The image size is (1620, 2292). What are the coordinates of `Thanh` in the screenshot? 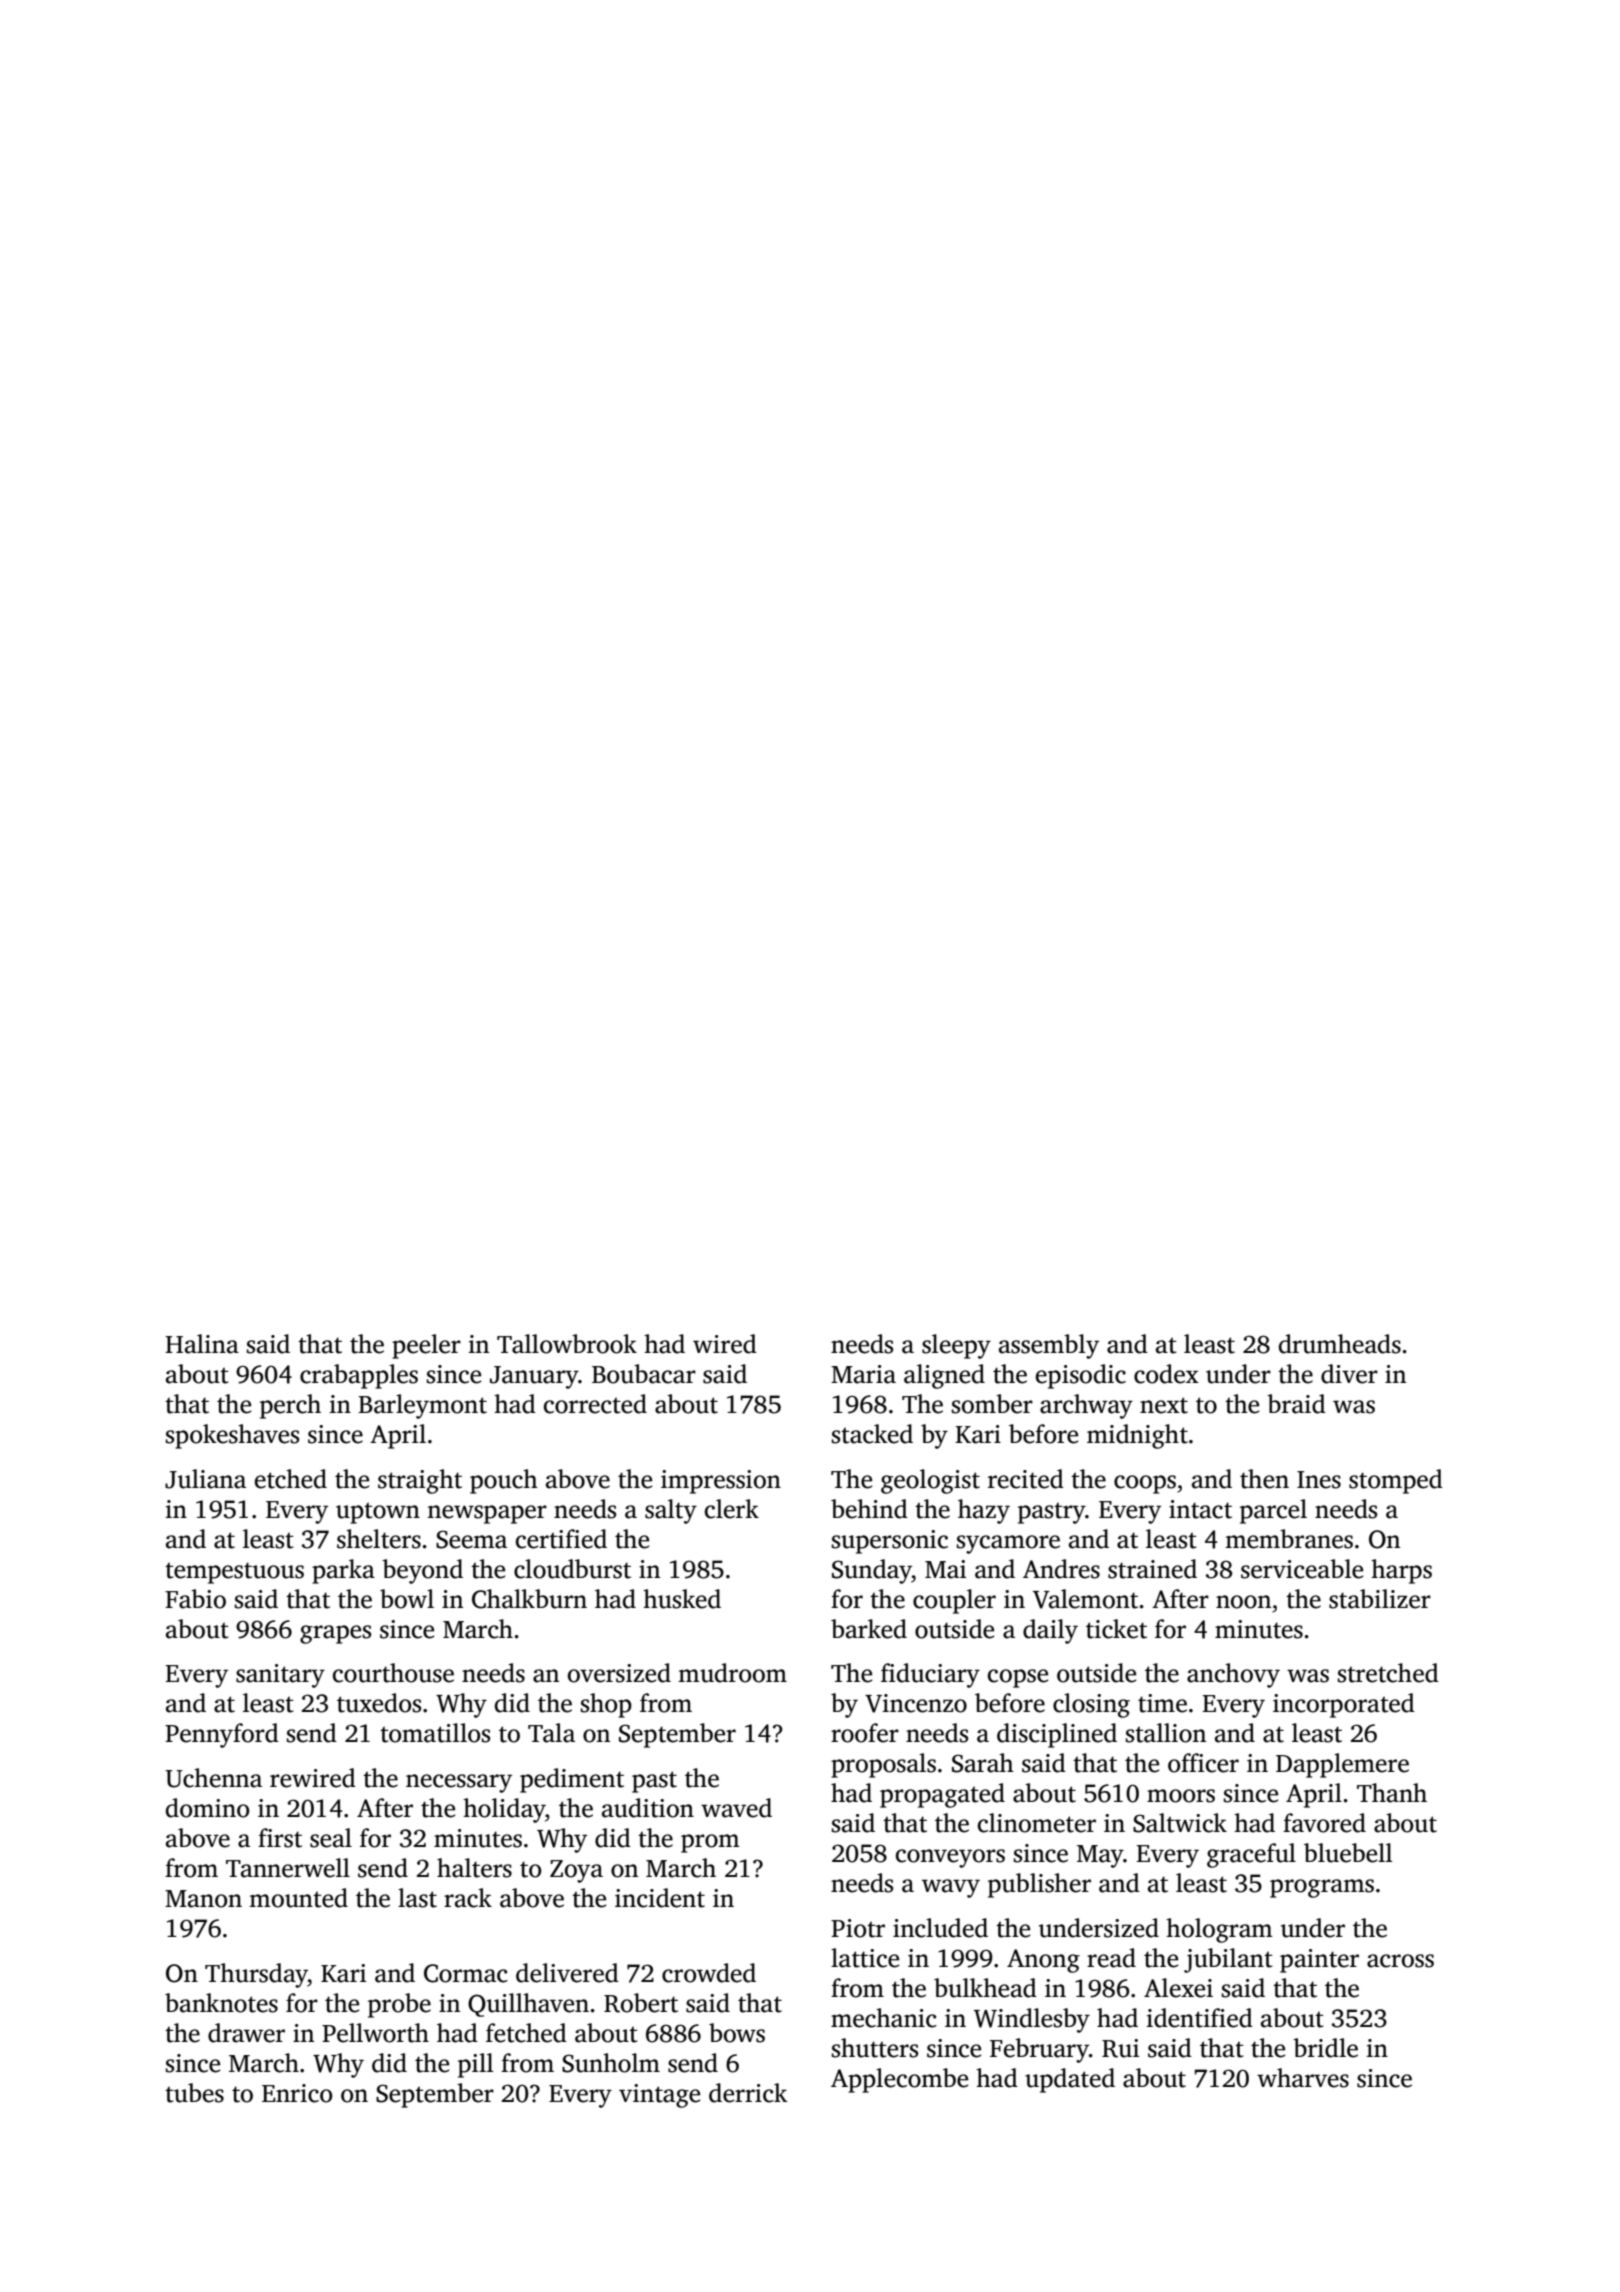 It's located at (1392, 1793).
